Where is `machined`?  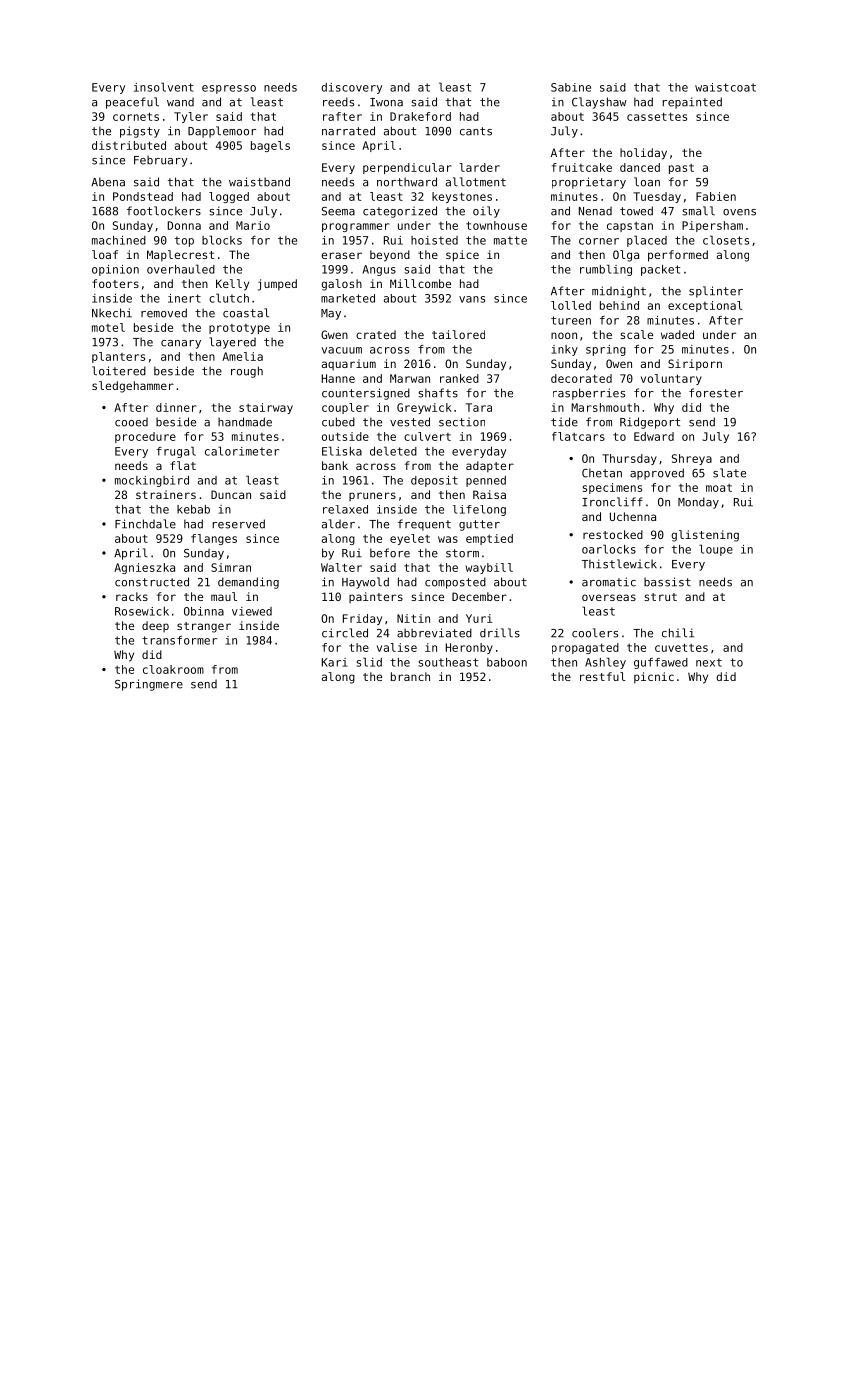 machined is located at coordinates (119, 240).
